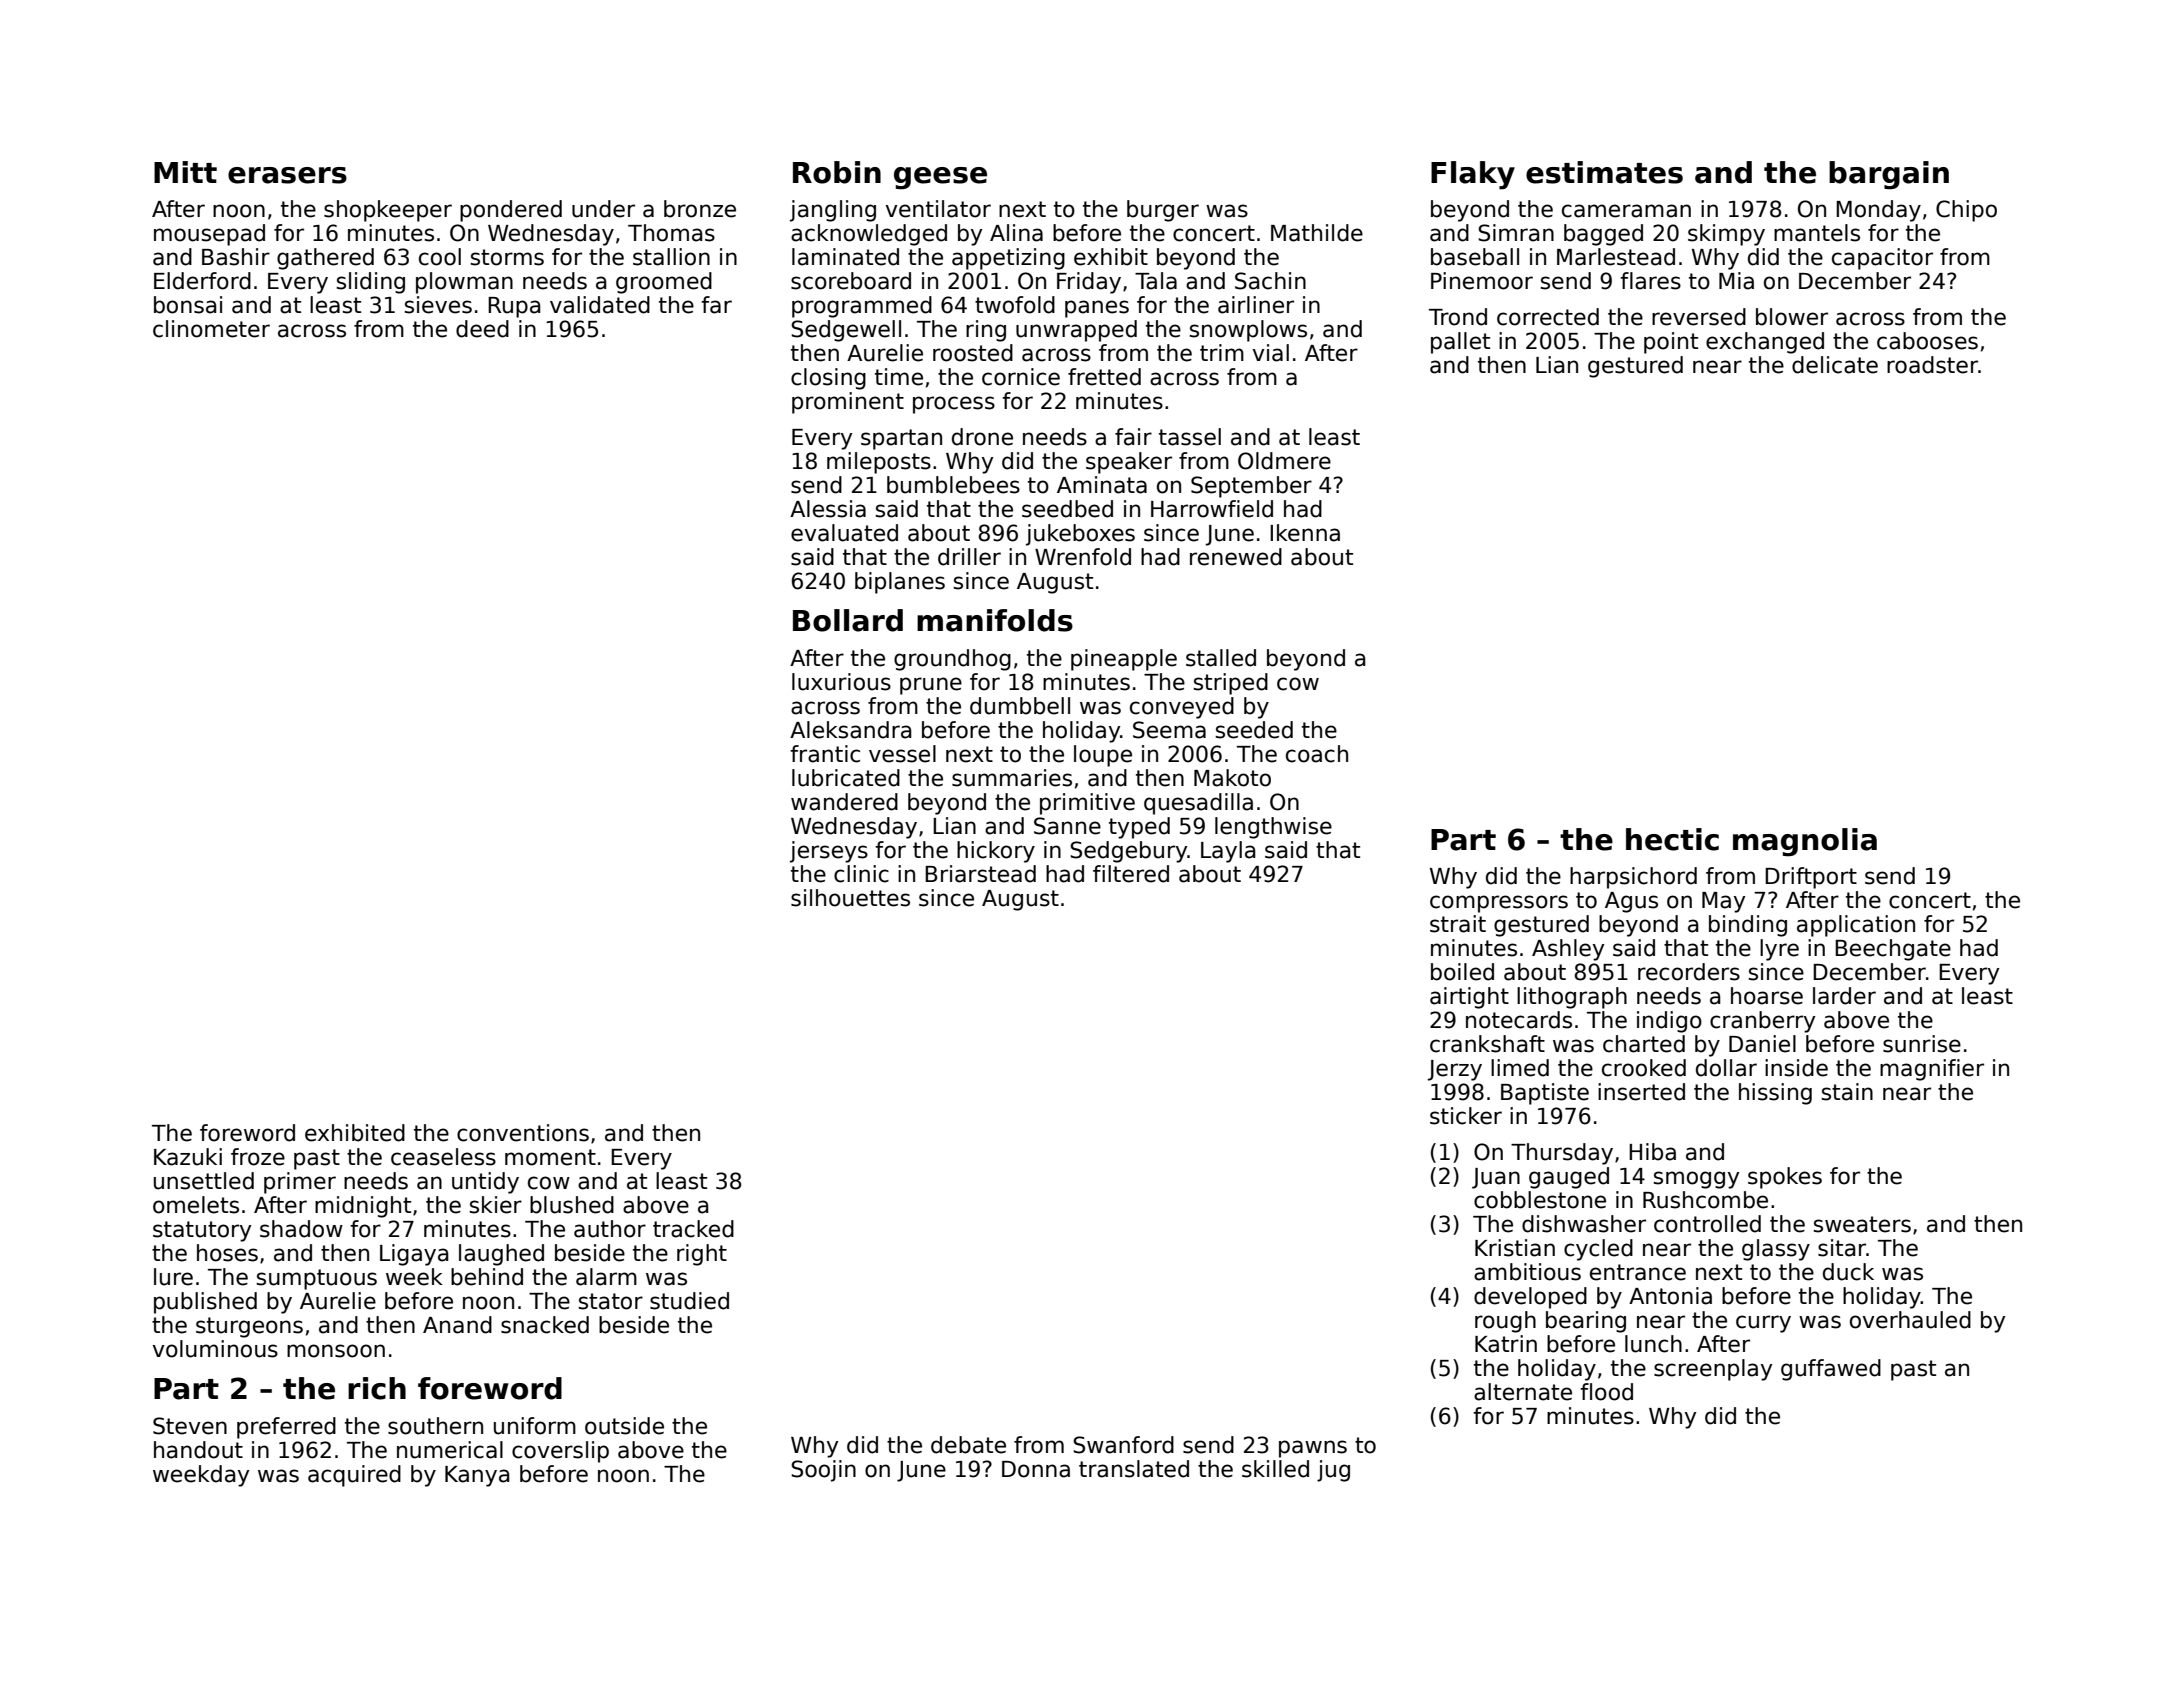 The width and height of the screenshot is (2178, 1683). I want to click on estimates, so click(1604, 172).
